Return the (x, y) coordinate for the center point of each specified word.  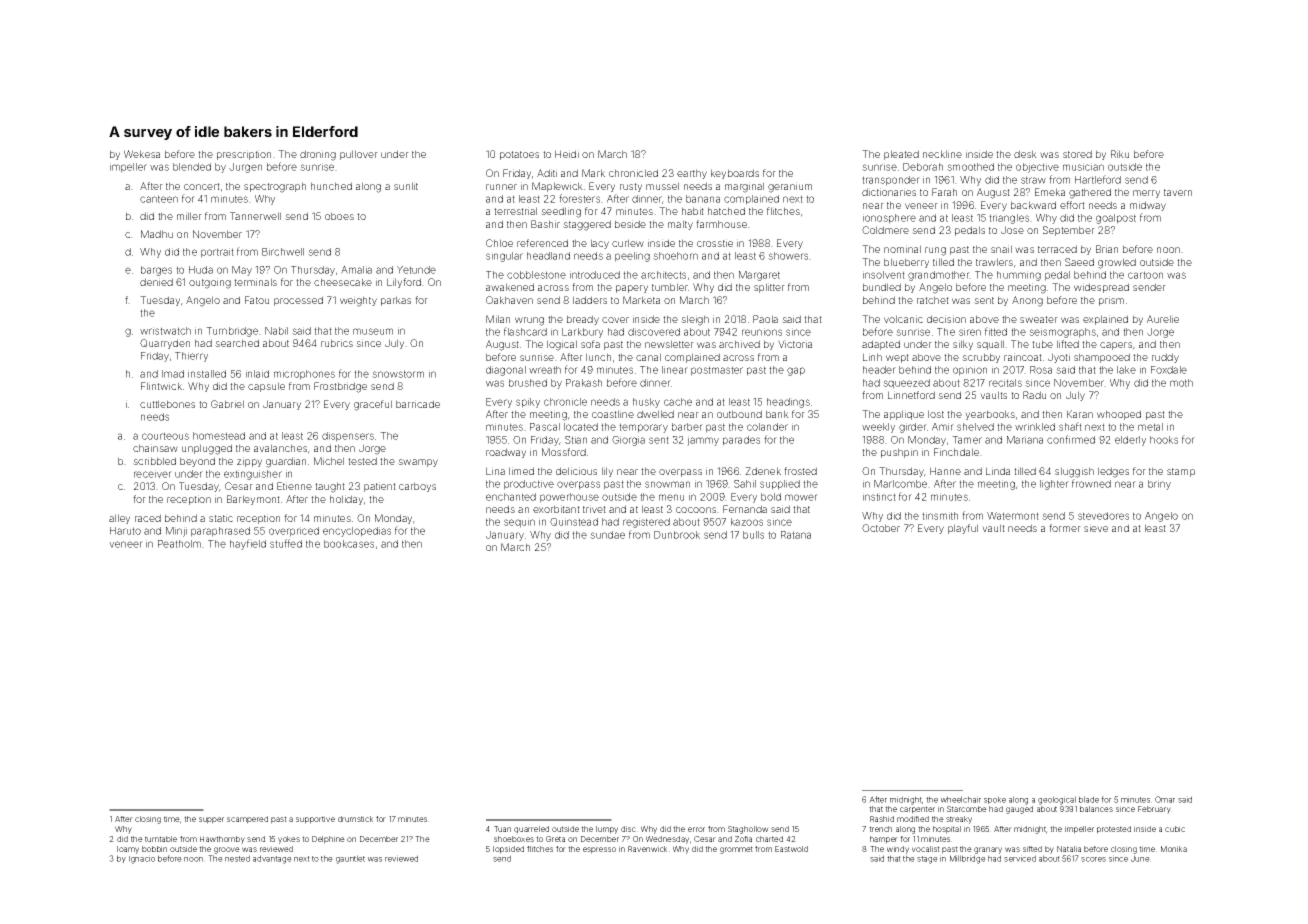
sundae (607, 535)
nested (237, 858)
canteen (159, 199)
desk (1025, 154)
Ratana (796, 535)
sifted (1032, 849)
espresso (599, 850)
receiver (153, 474)
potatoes (519, 155)
